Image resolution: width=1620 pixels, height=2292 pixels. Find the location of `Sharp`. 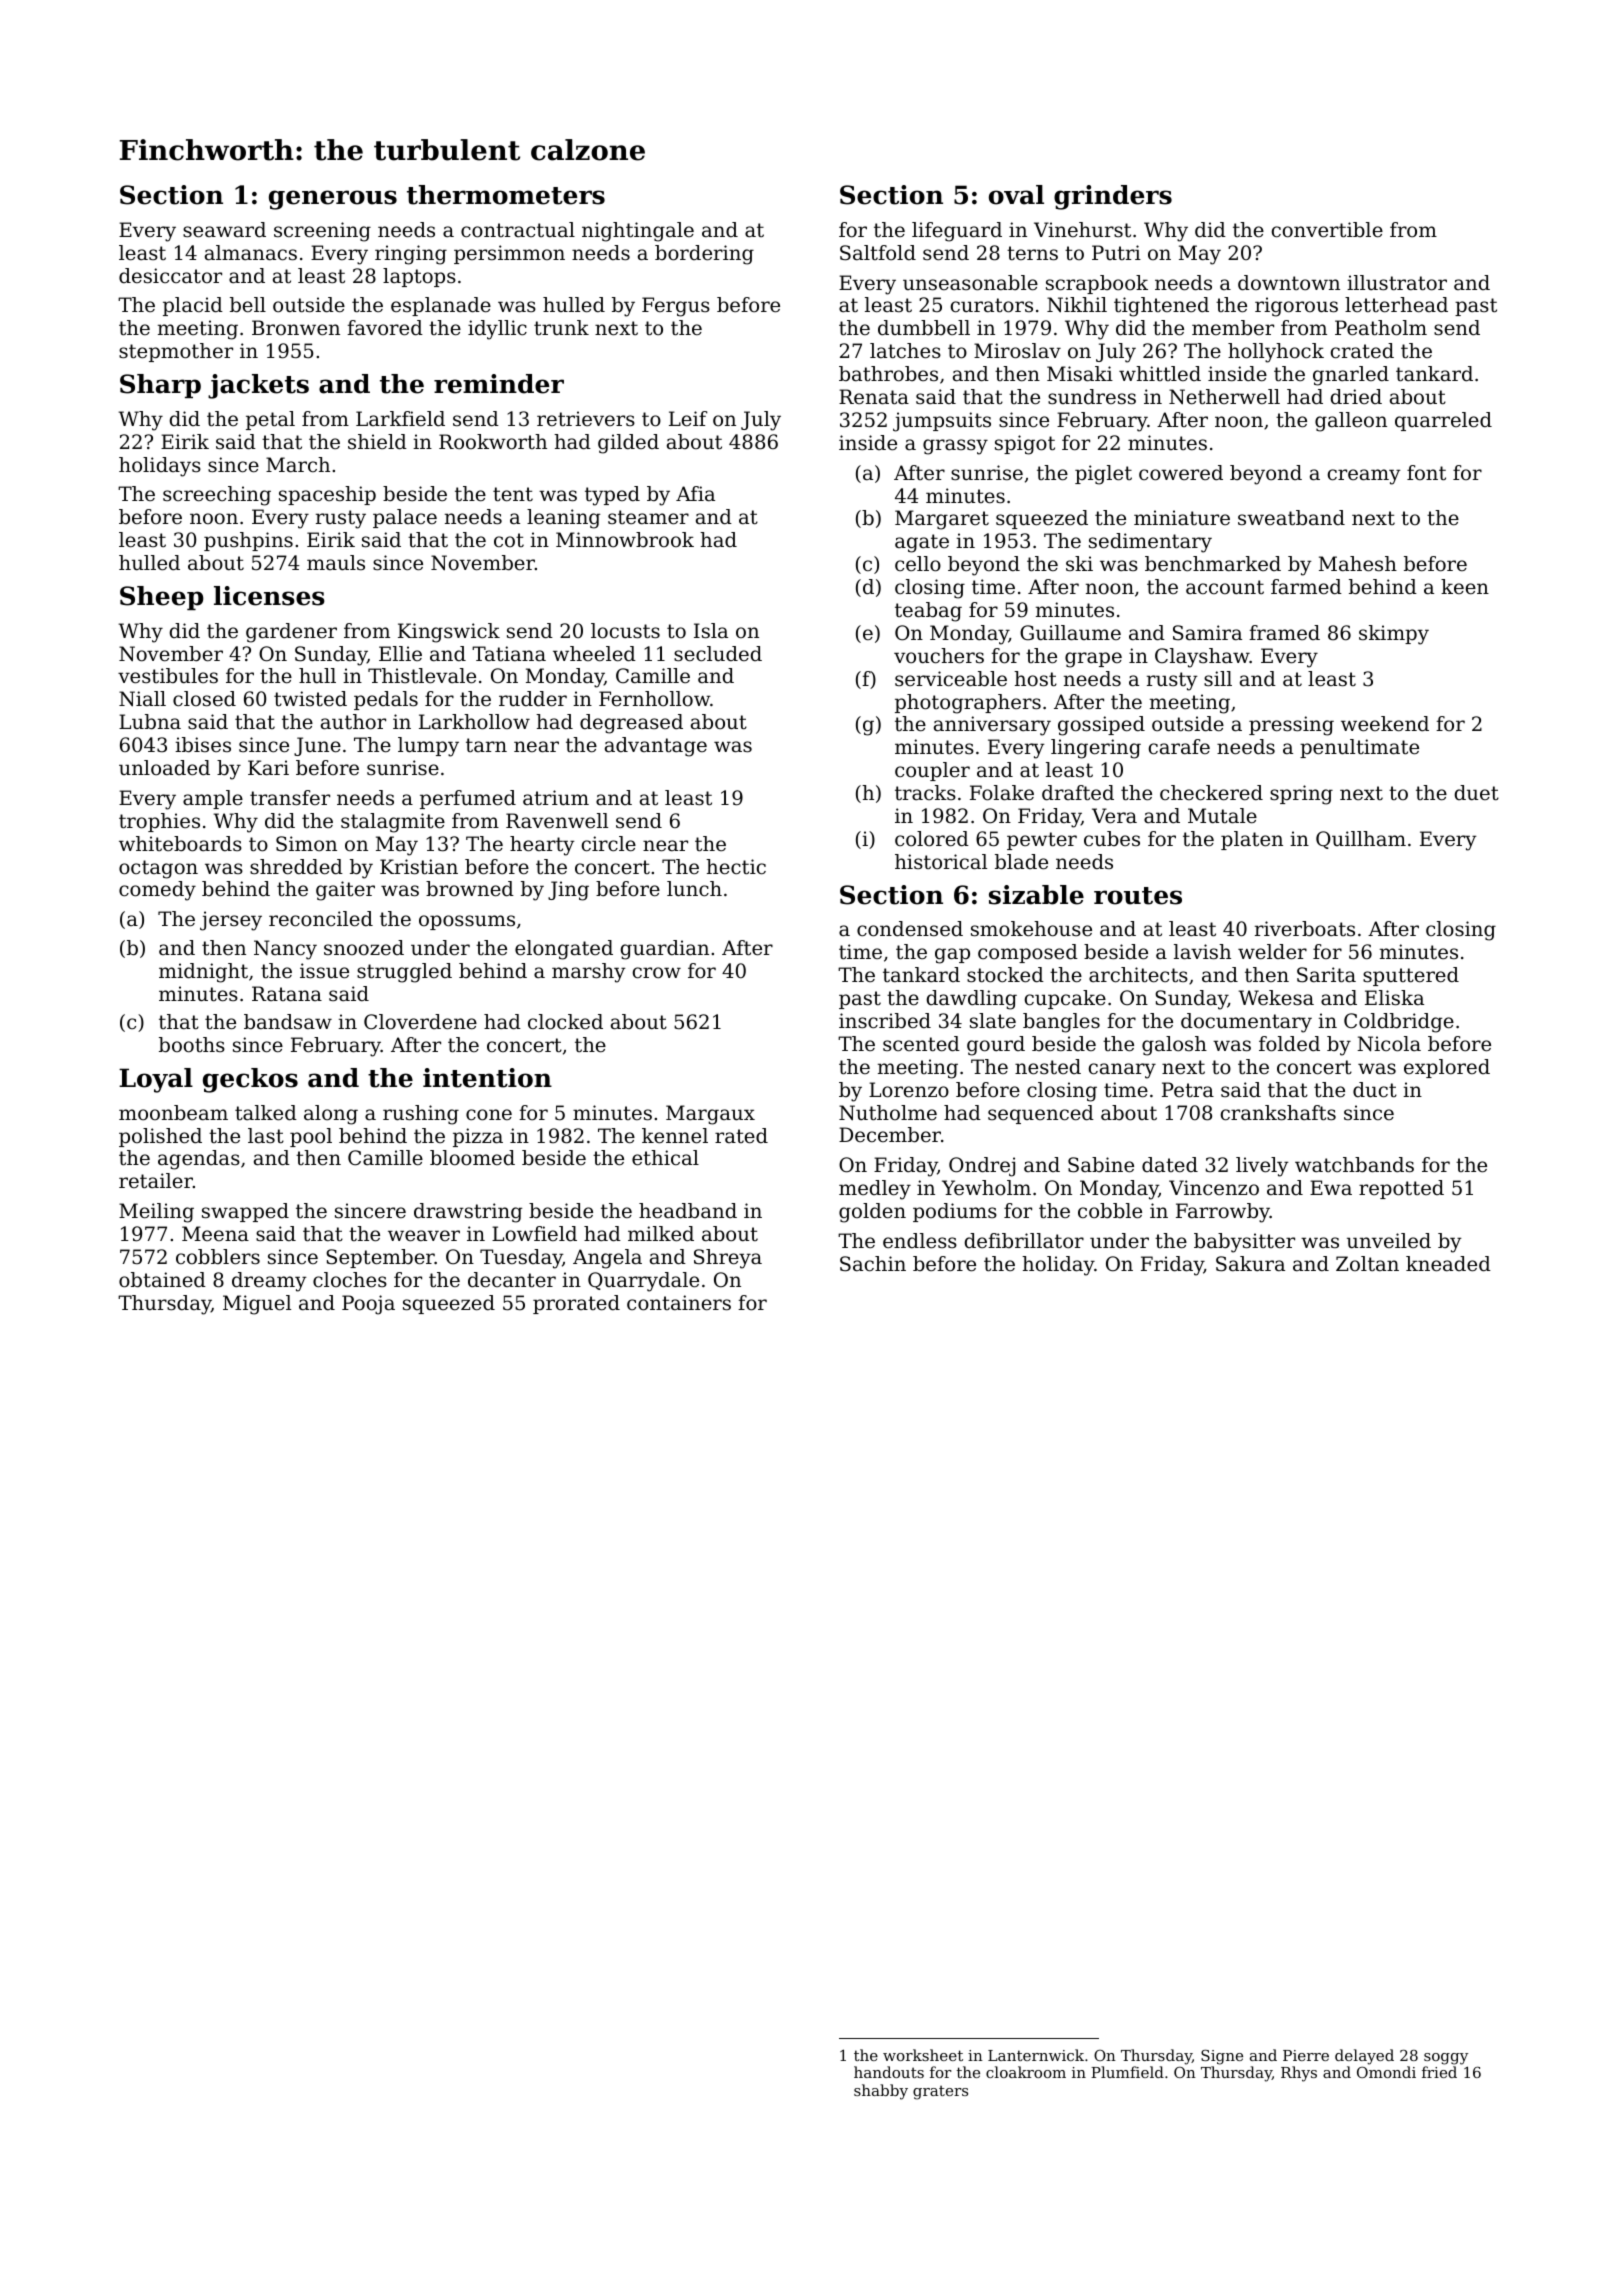

Sharp is located at coordinates (160, 386).
